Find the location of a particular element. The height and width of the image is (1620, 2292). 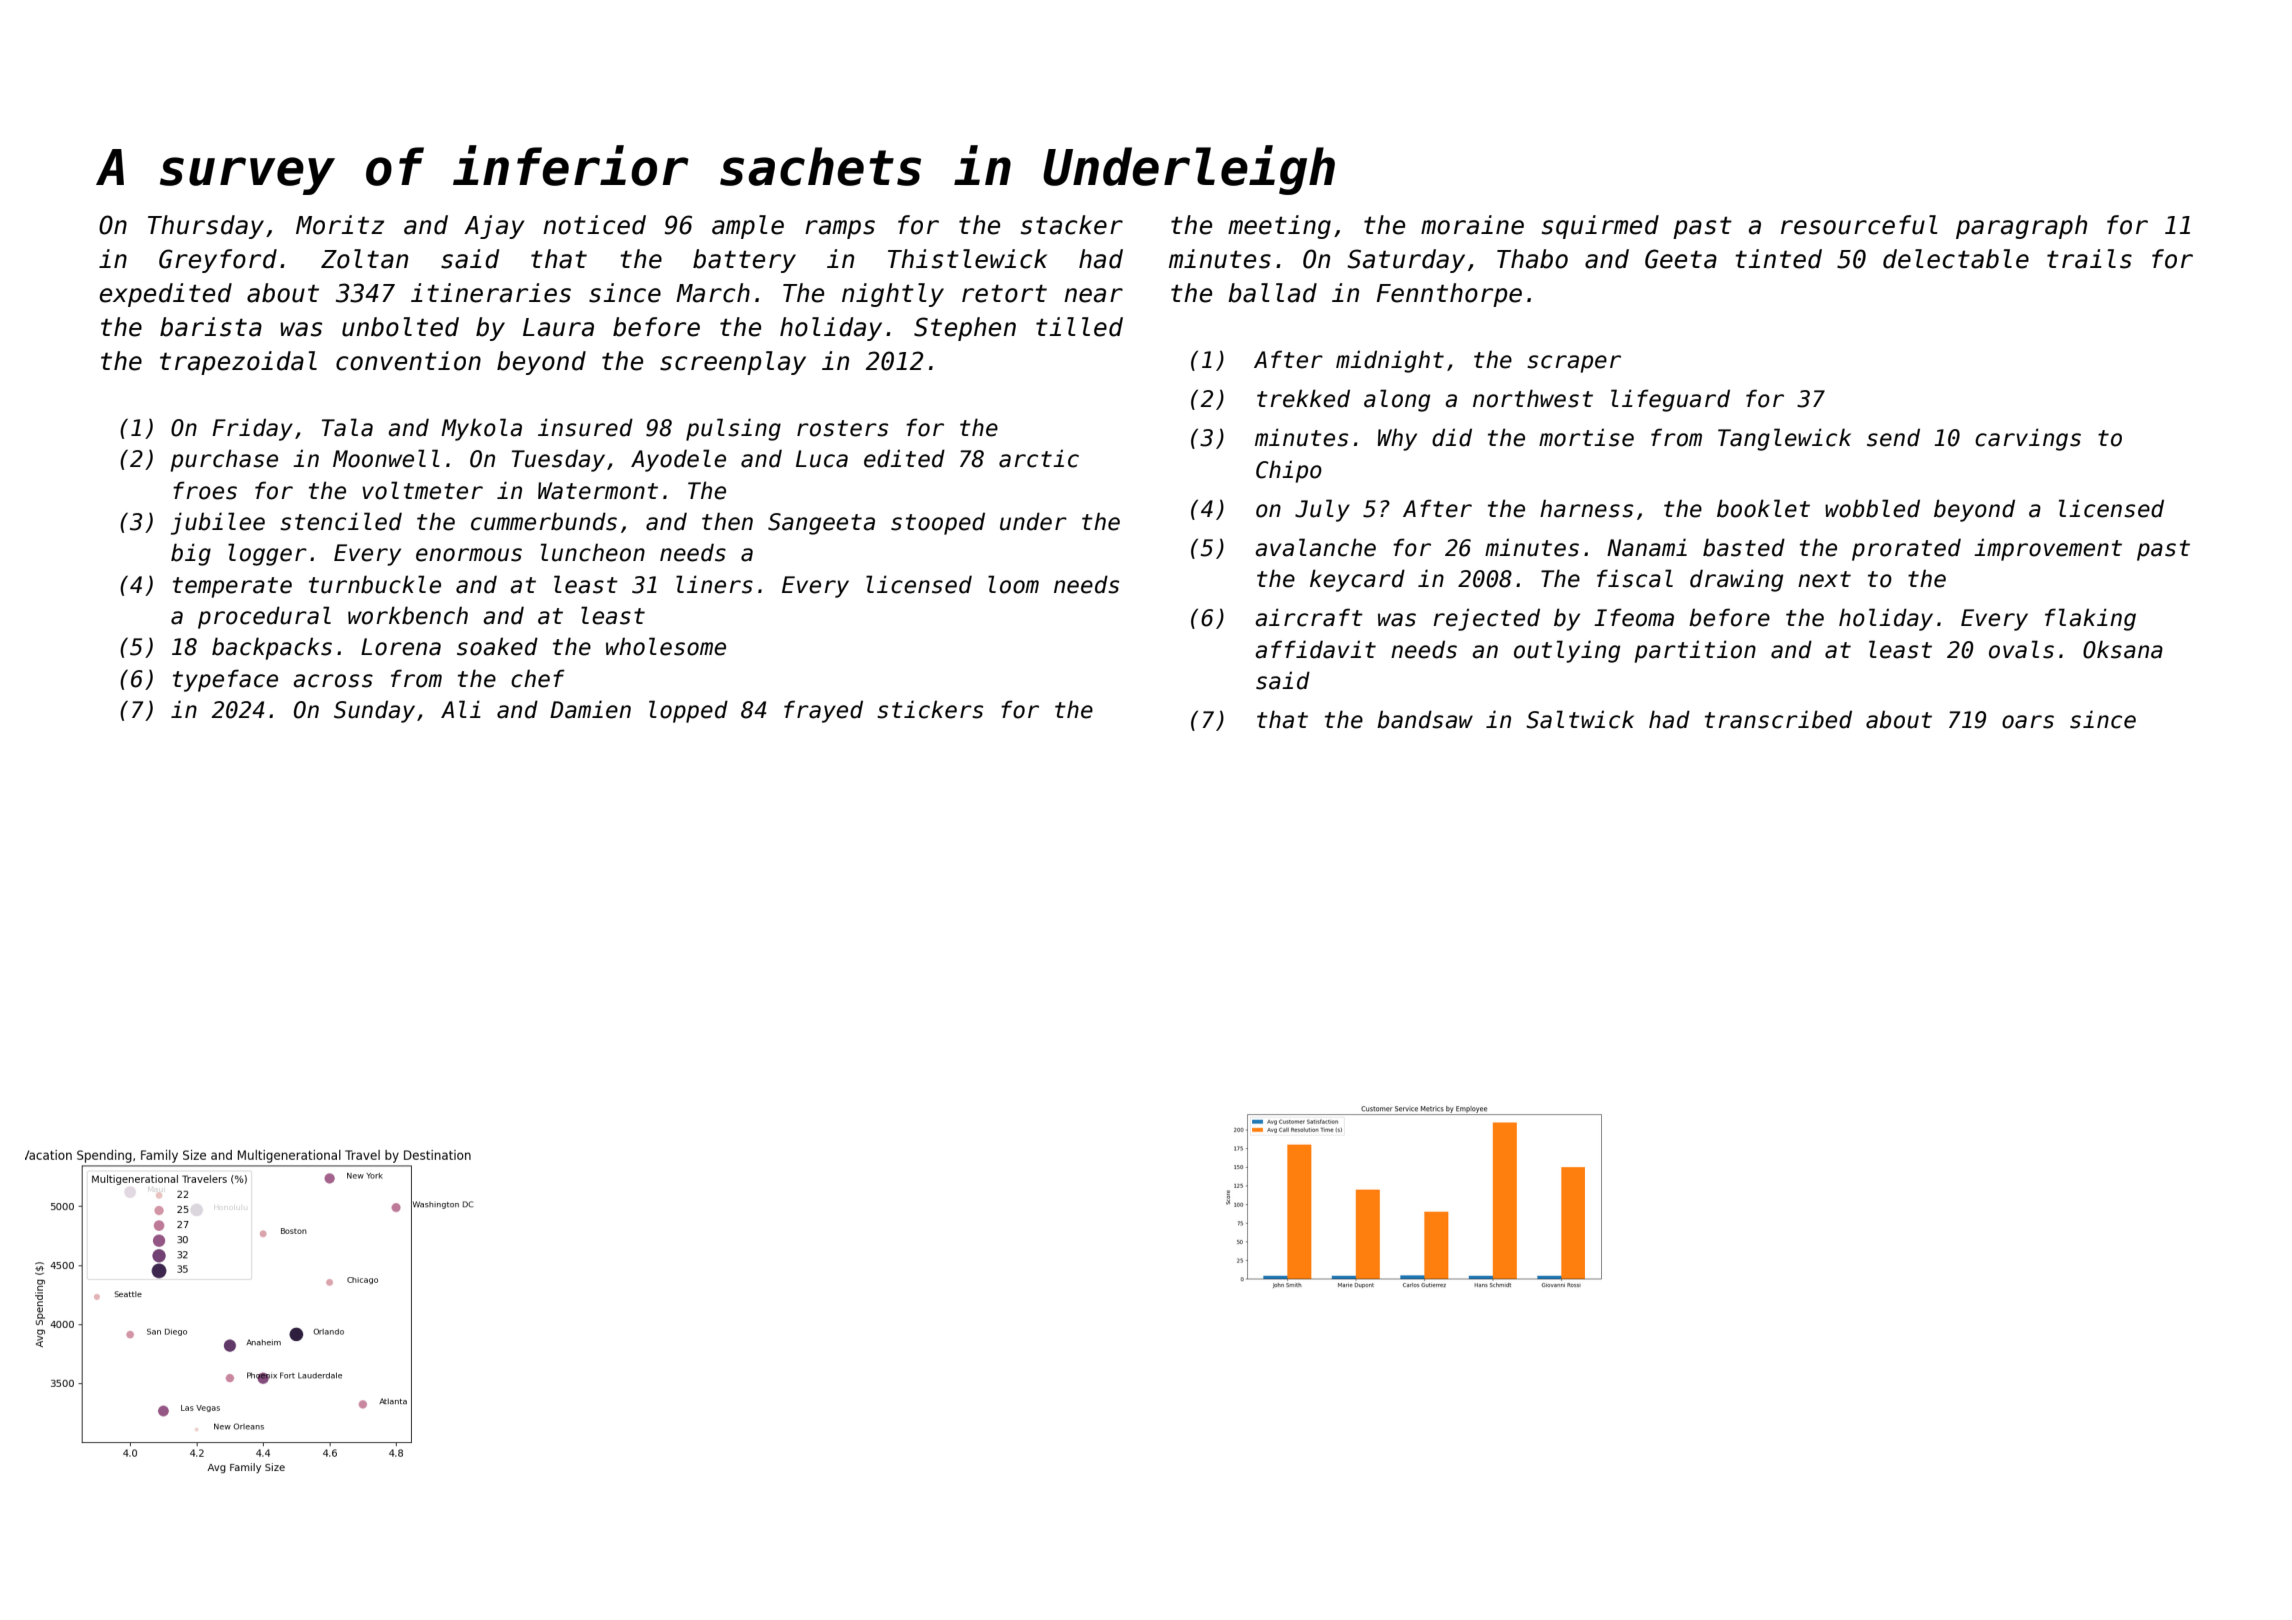

paragraph is located at coordinates (2021, 227).
